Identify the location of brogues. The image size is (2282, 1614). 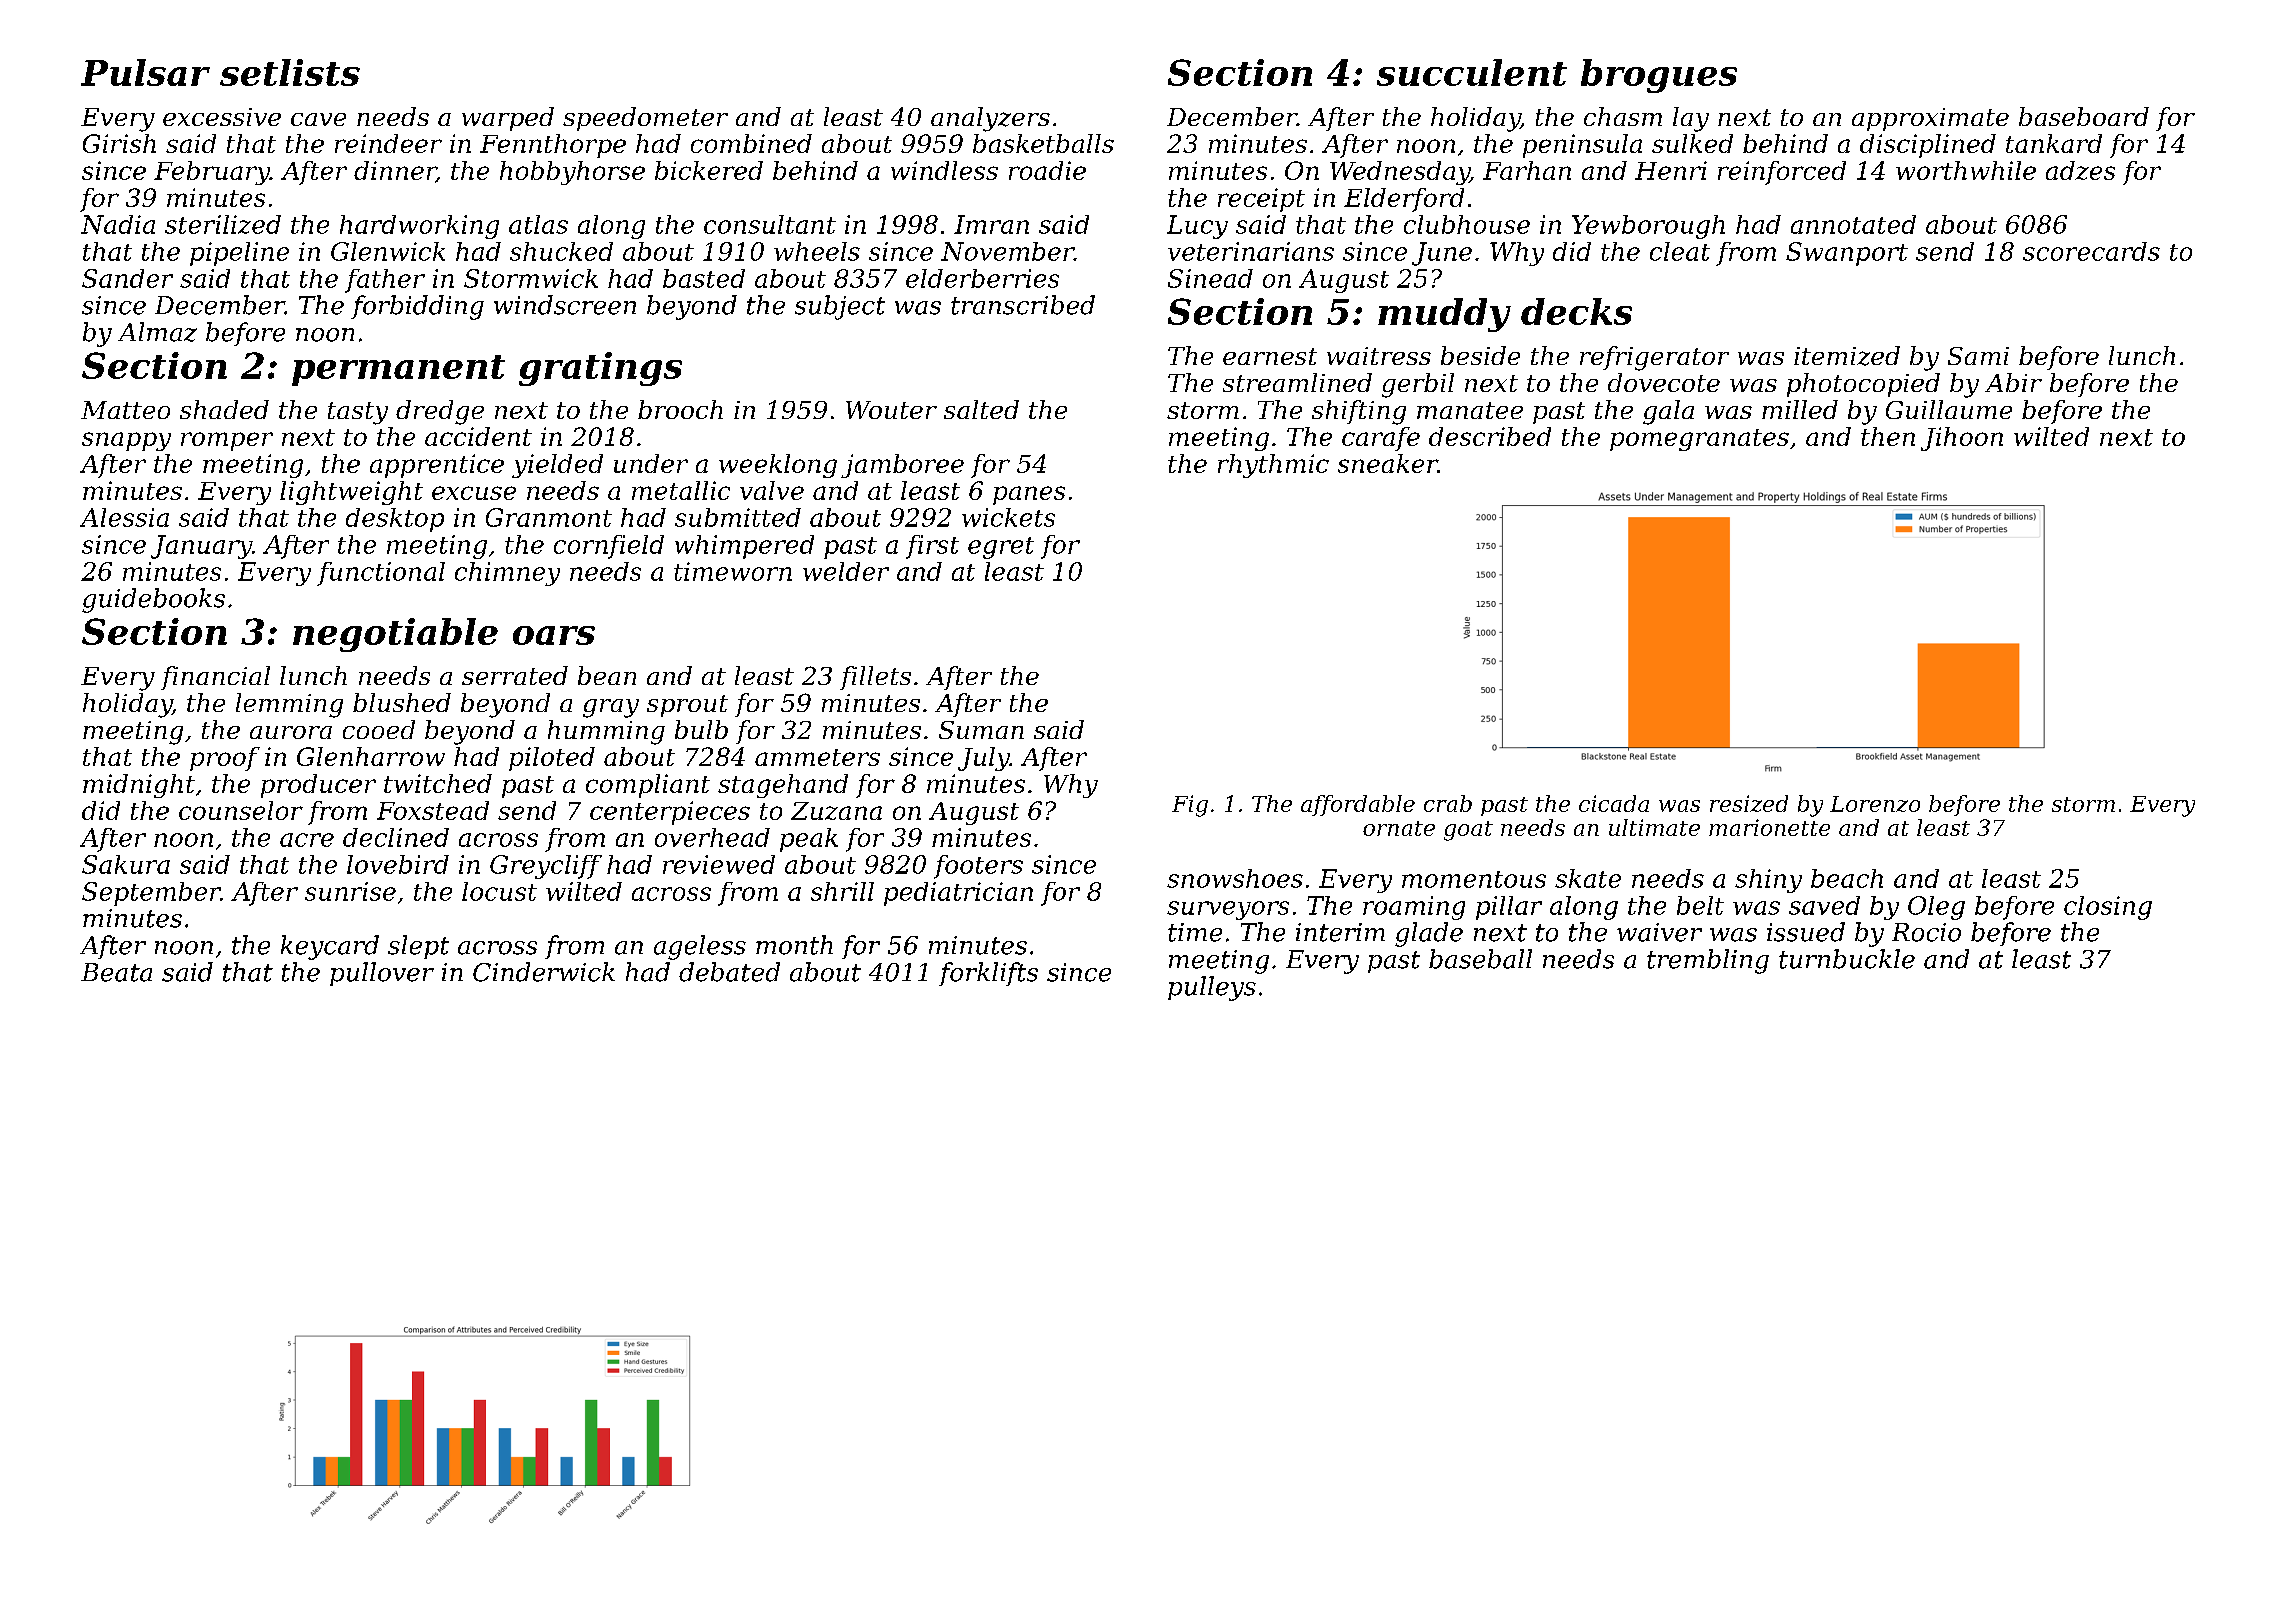
(1659, 76).
